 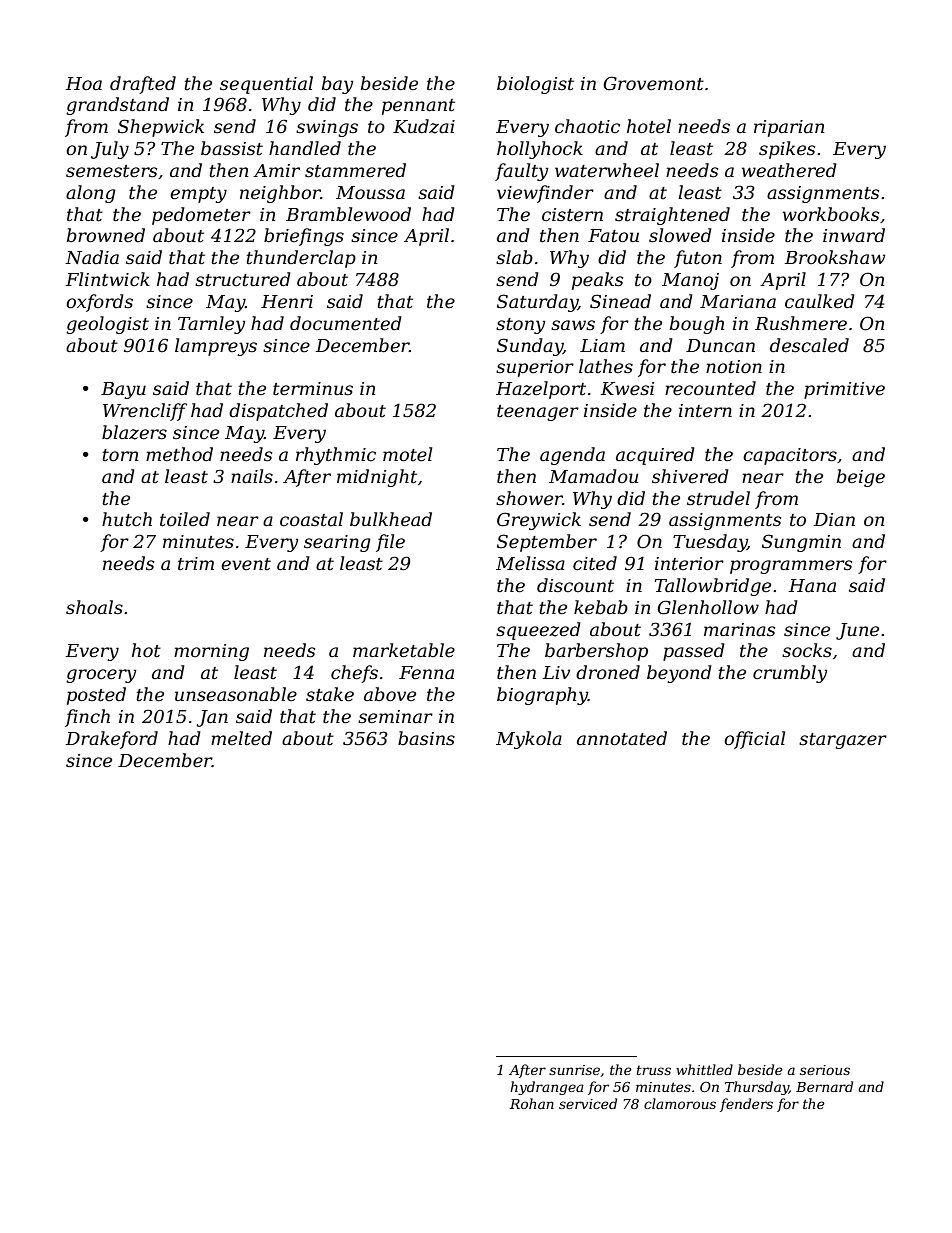 I want to click on official, so click(x=754, y=740).
